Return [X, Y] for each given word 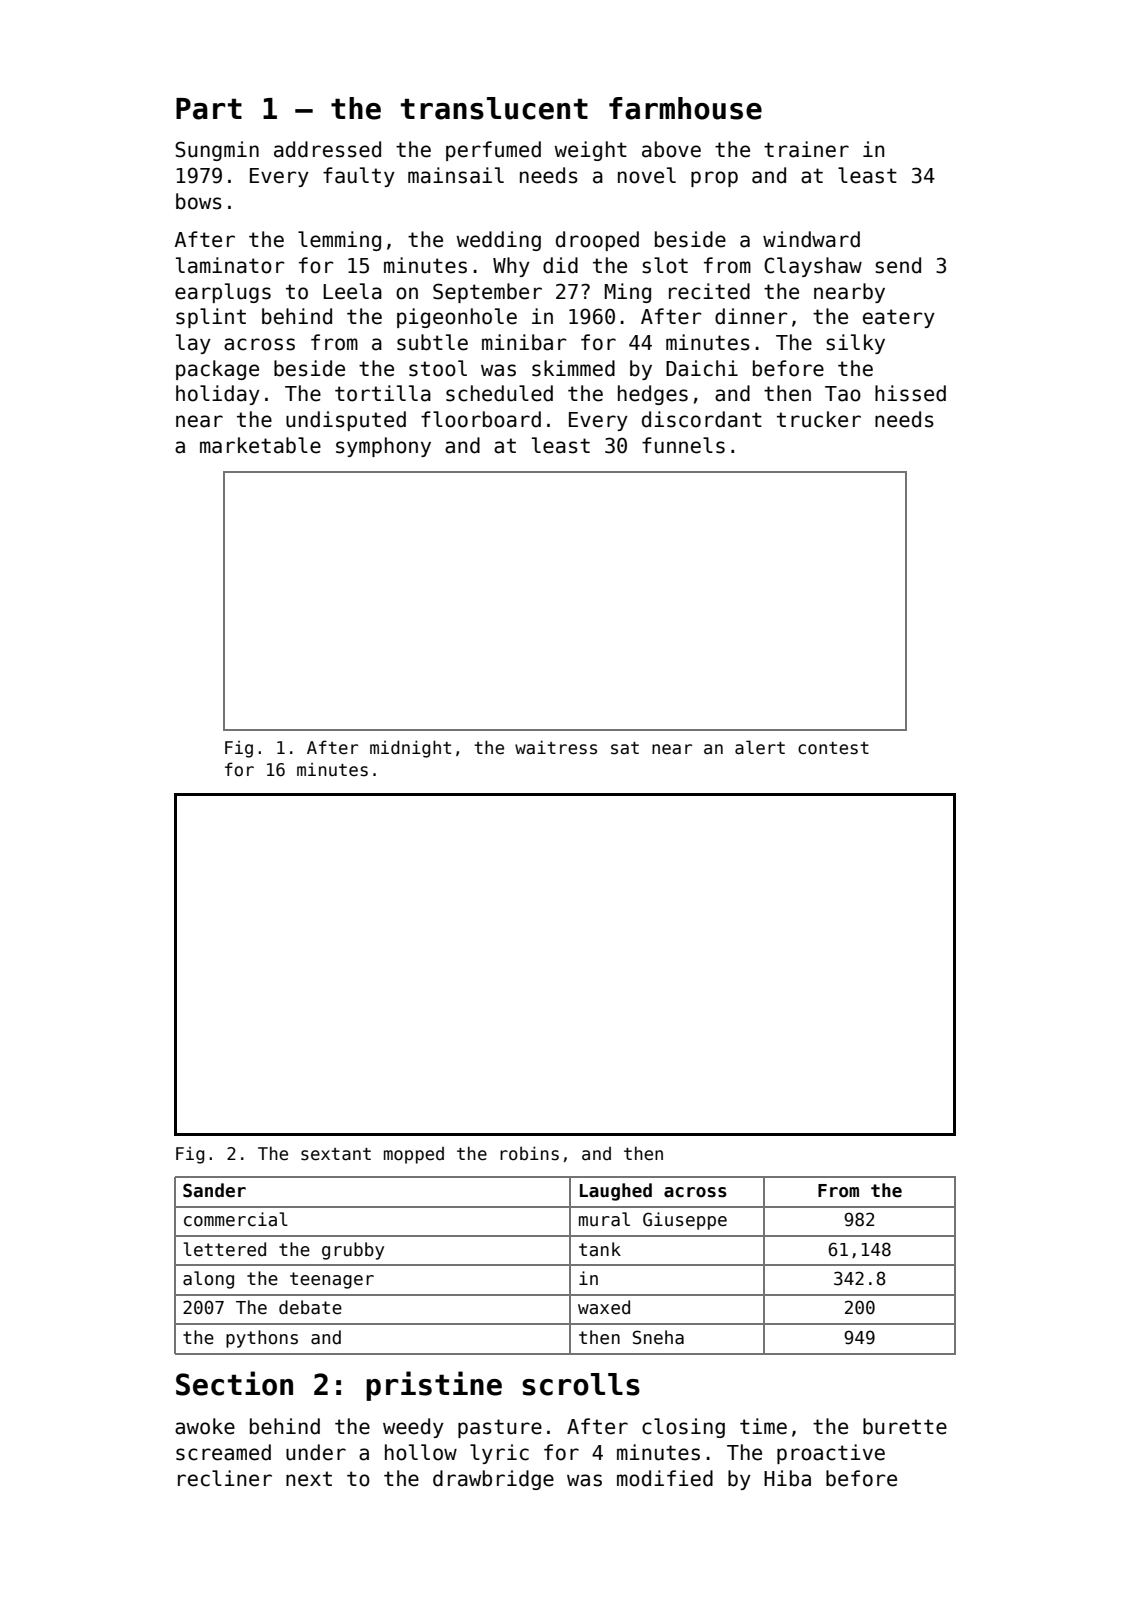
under [316, 1452]
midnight [410, 749]
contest [833, 748]
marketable [260, 445]
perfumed [493, 151]
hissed [910, 393]
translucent [494, 108]
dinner [751, 316]
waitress [556, 747]
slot [665, 265]
